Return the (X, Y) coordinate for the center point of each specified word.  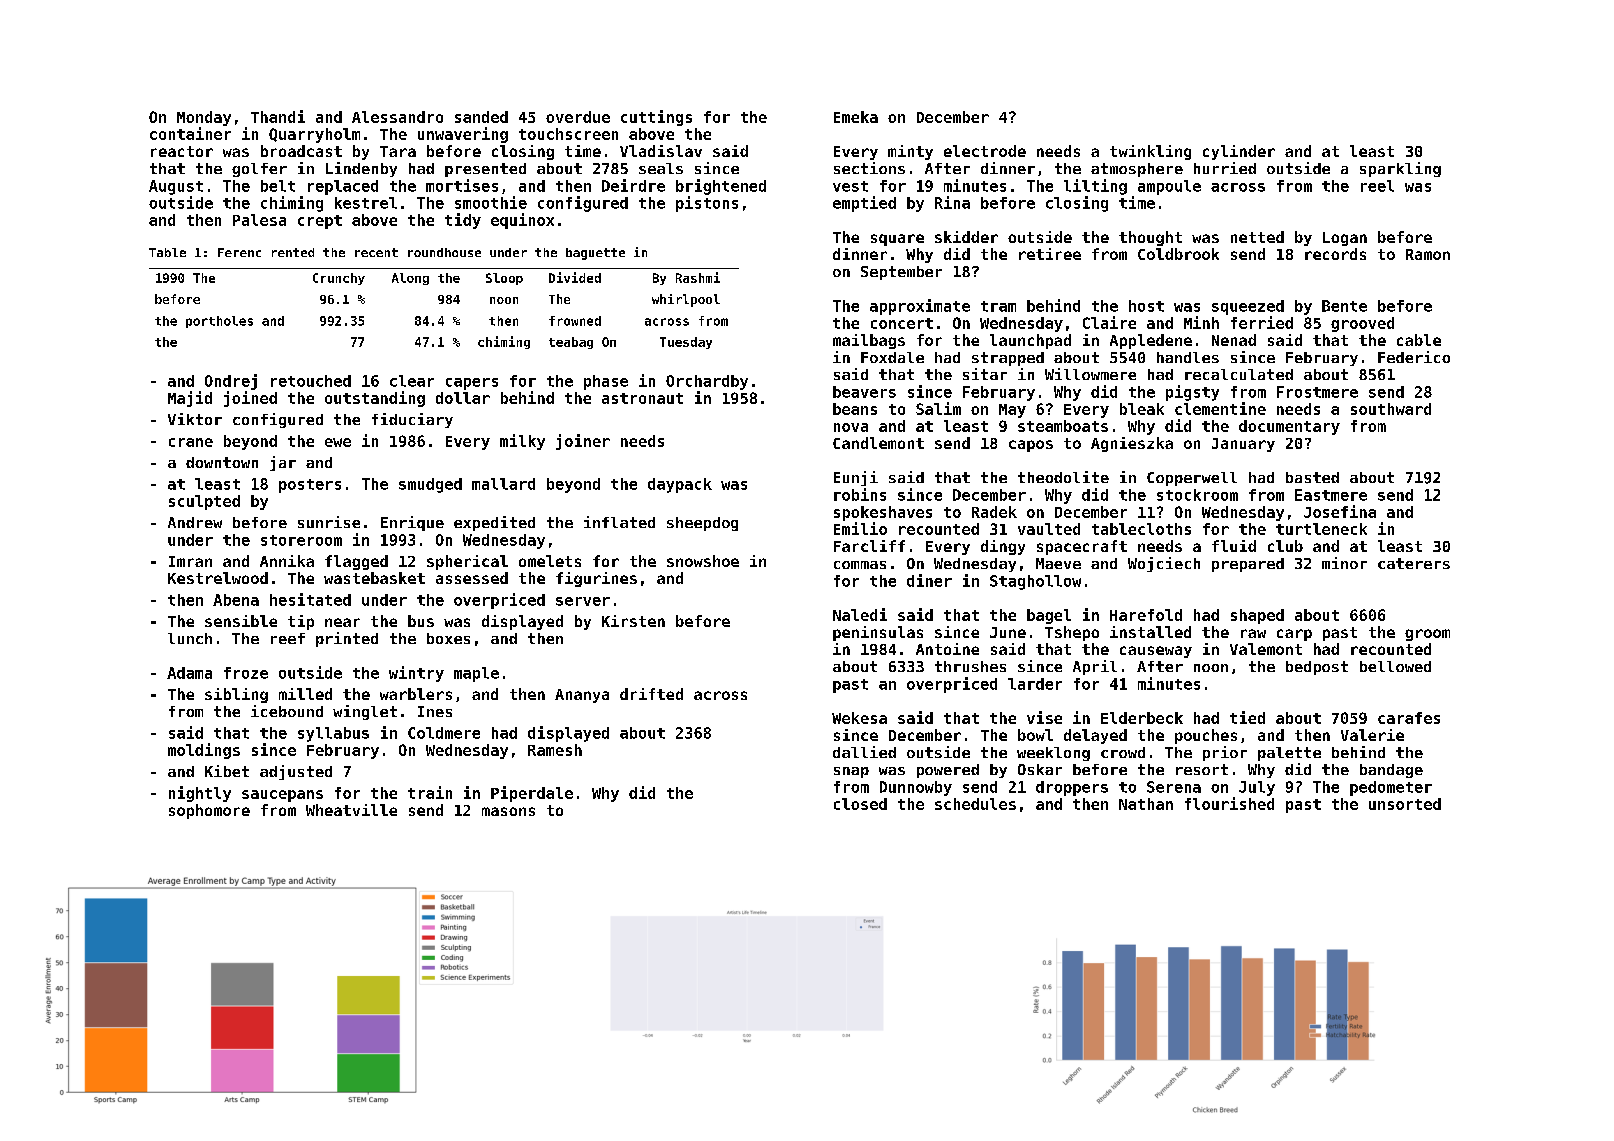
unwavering (463, 135)
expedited (494, 523)
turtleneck (1321, 529)
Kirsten (633, 621)
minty (910, 152)
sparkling (1400, 169)
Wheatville (351, 810)
